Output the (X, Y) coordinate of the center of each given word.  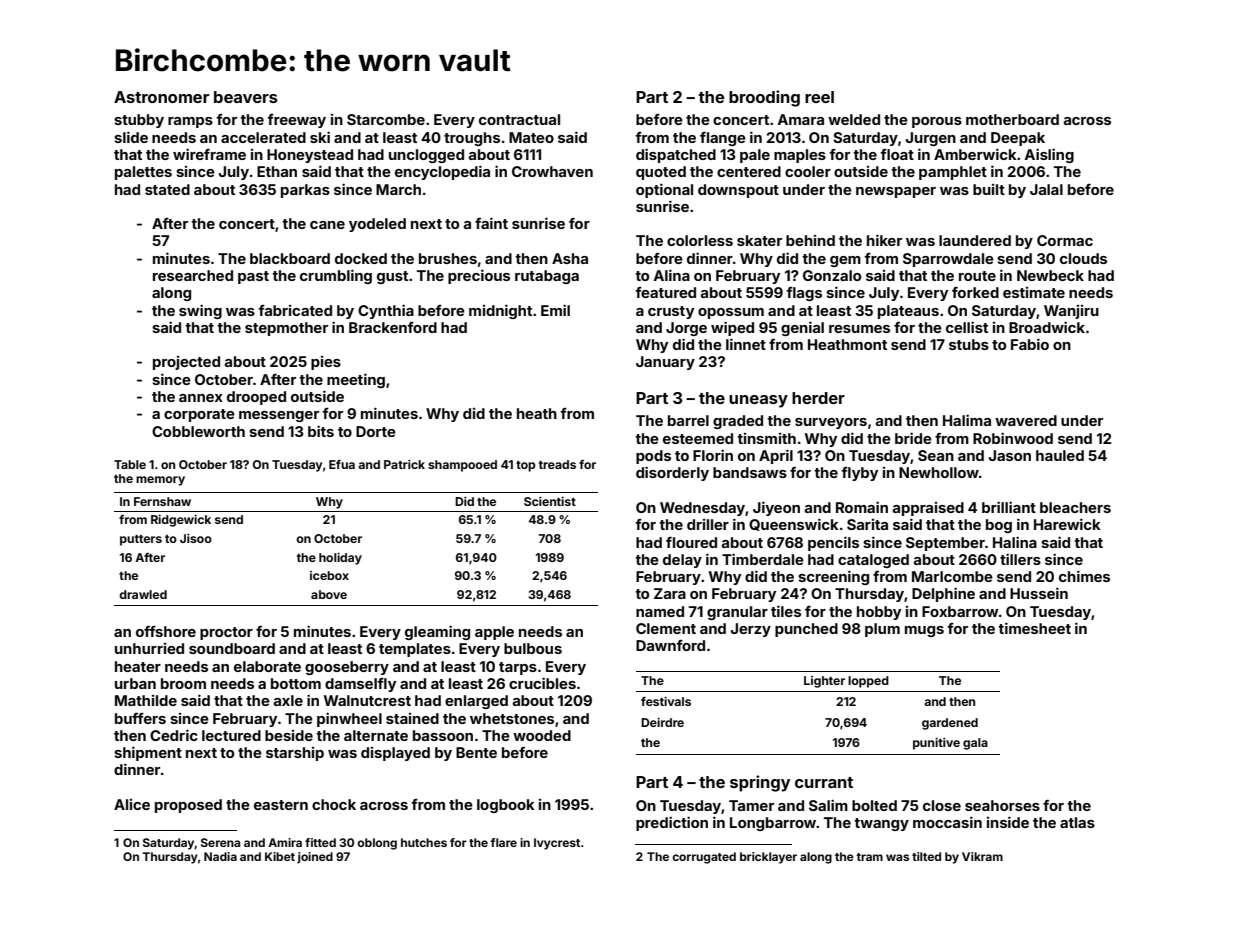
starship (295, 754)
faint (491, 223)
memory (160, 481)
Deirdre (662, 722)
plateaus (908, 312)
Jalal (1046, 189)
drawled (143, 594)
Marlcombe (952, 576)
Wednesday (702, 509)
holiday (340, 559)
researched (193, 275)
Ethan (277, 171)
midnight (500, 311)
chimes (1084, 576)
